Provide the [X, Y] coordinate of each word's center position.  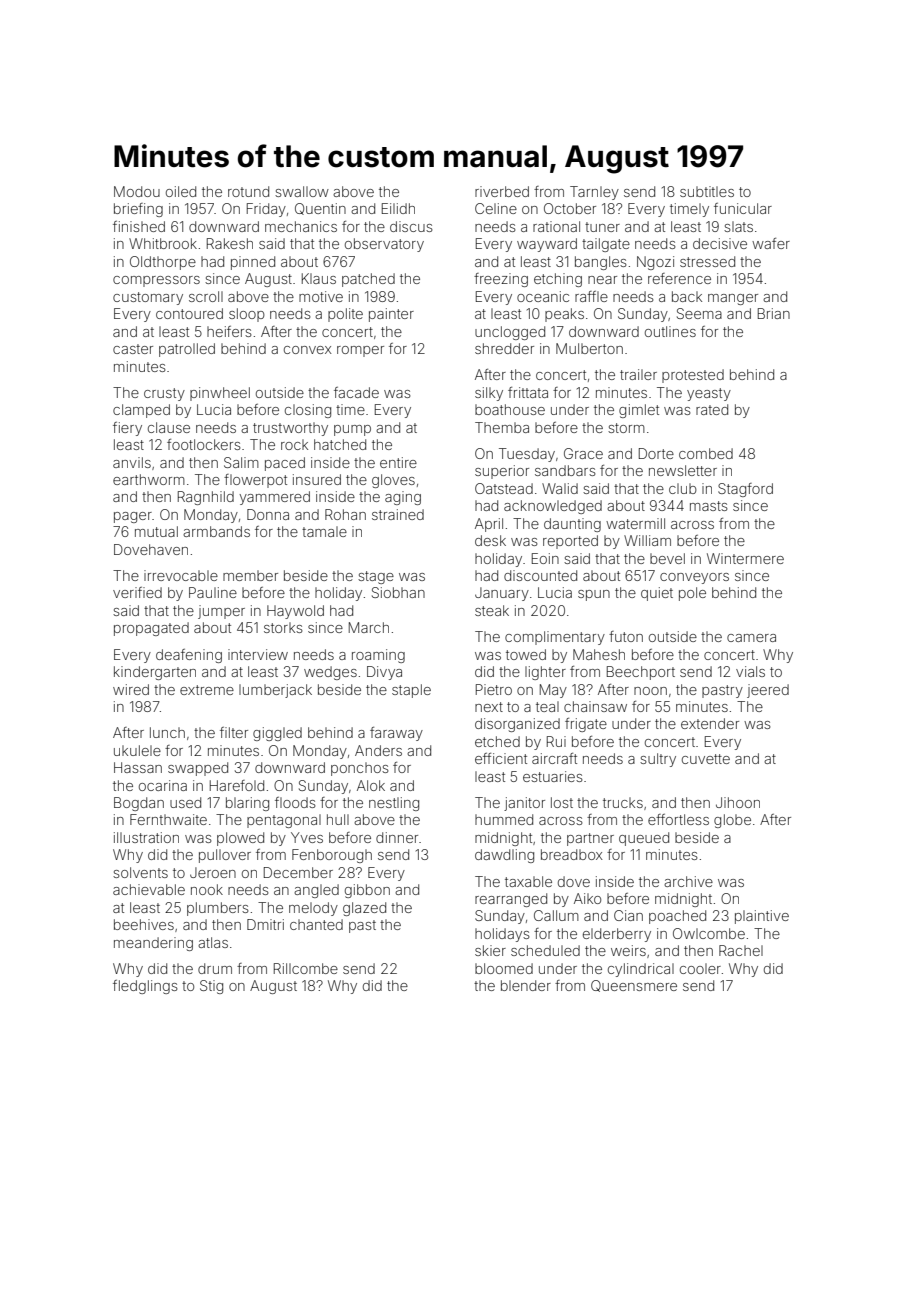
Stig [211, 987]
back [687, 296]
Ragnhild [206, 498]
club [683, 488]
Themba [502, 427]
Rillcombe [306, 968]
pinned [253, 263]
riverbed [502, 191]
